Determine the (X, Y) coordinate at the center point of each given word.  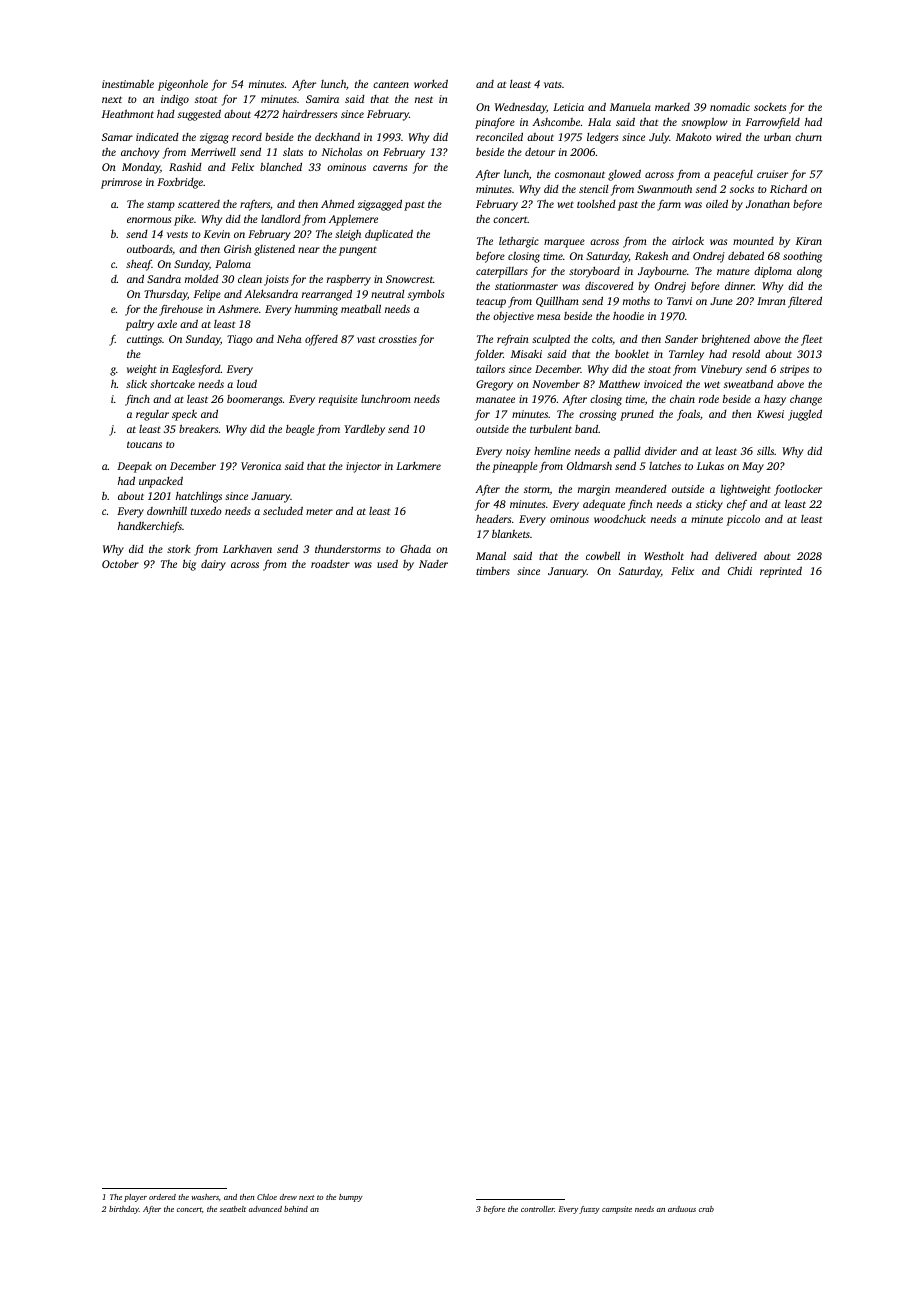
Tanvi (679, 301)
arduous (682, 1209)
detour (540, 151)
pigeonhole (183, 85)
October (120, 564)
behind (296, 1209)
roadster (330, 564)
